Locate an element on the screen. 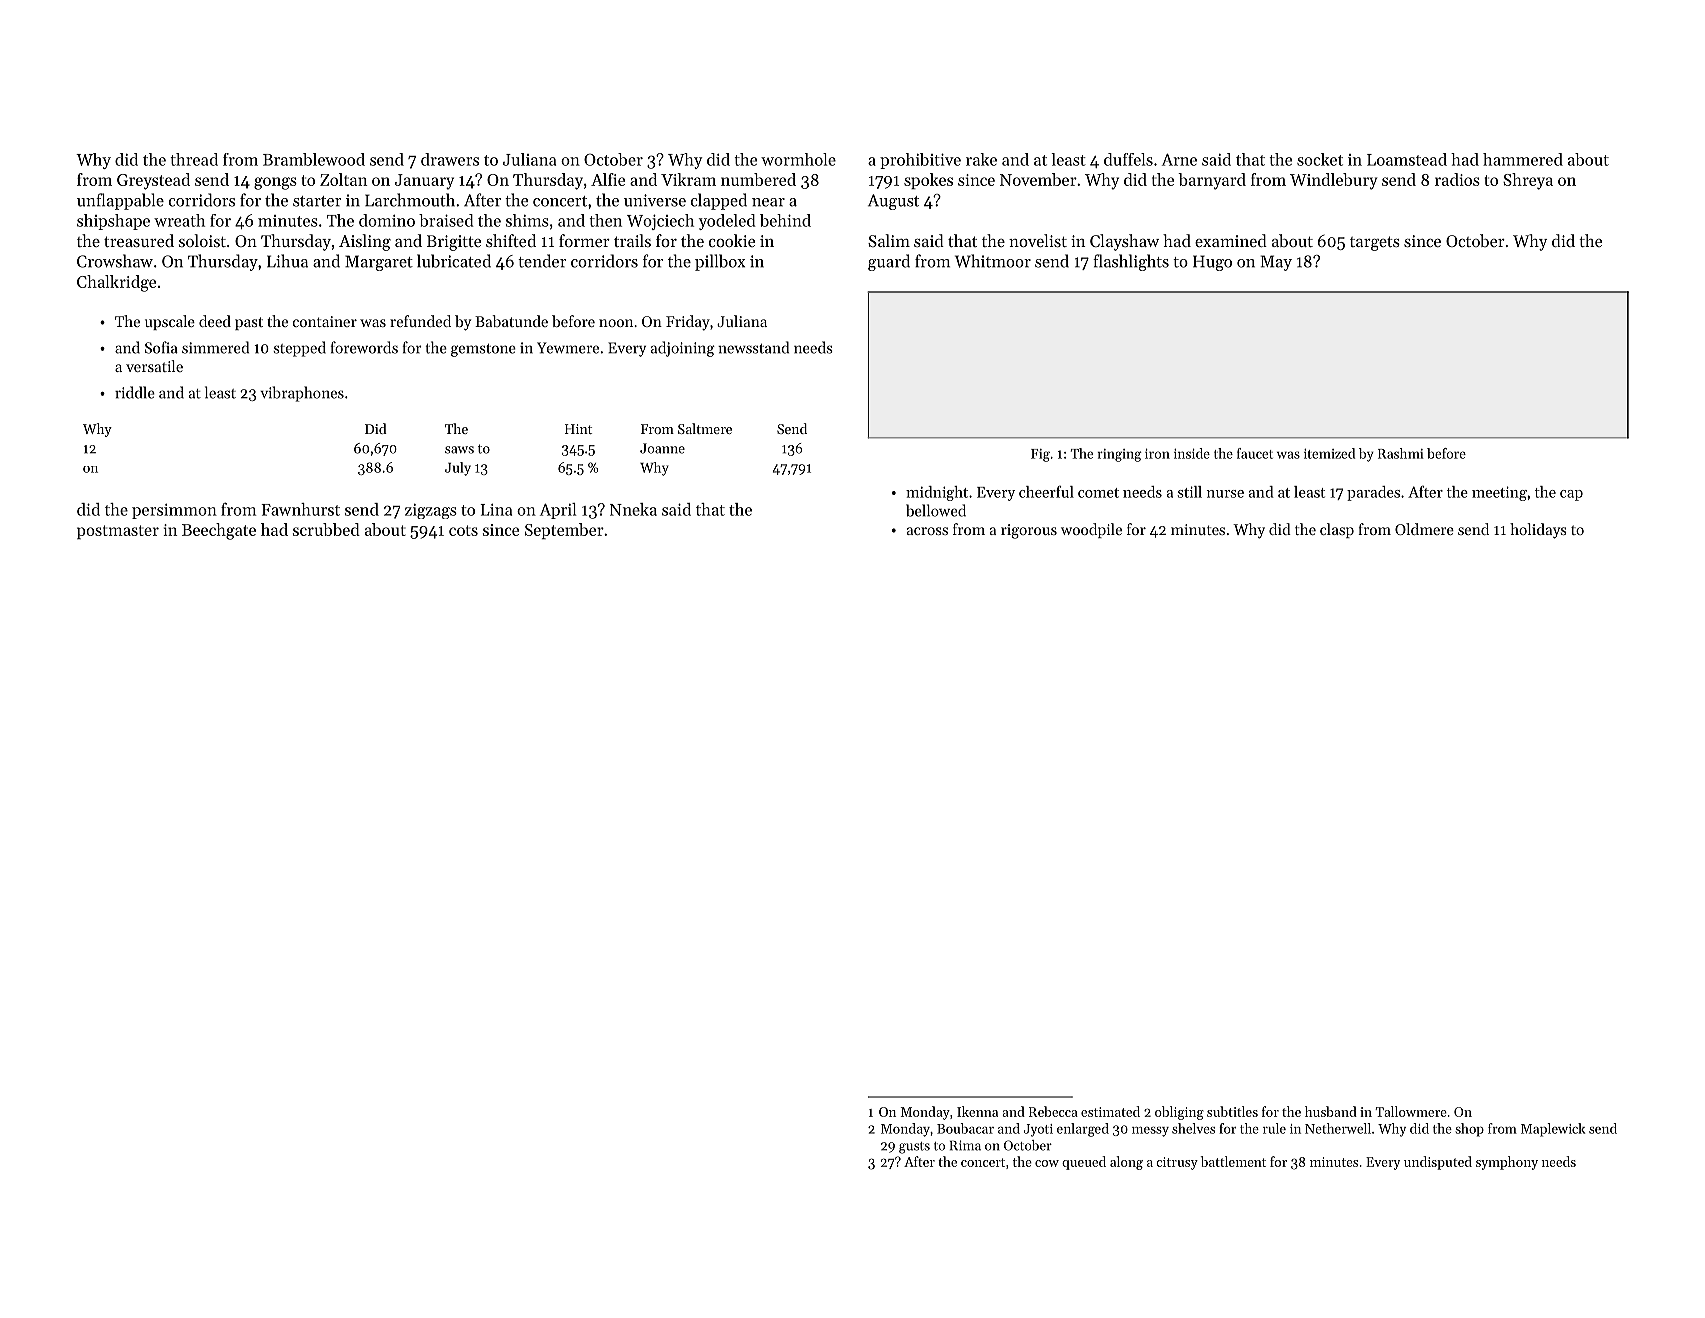  symphony is located at coordinates (1507, 1163).
